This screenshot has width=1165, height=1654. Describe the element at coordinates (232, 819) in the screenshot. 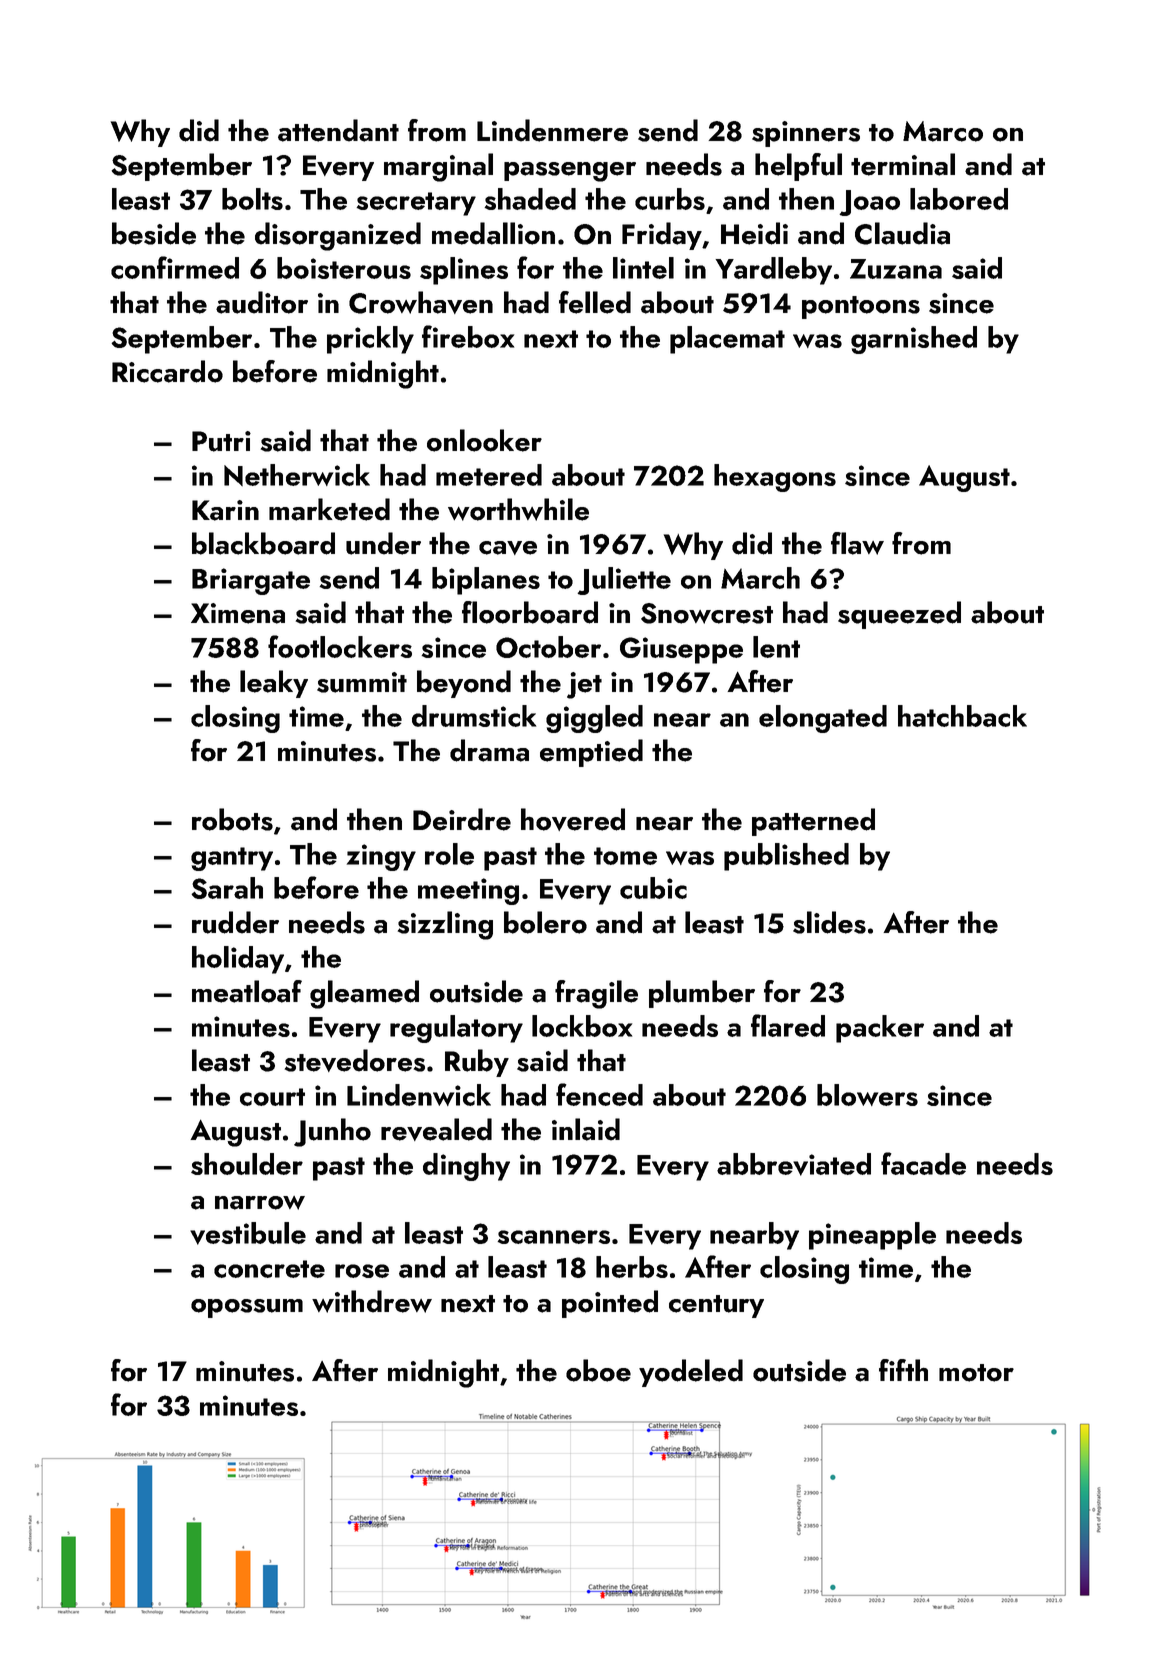

I see `robots` at that location.
